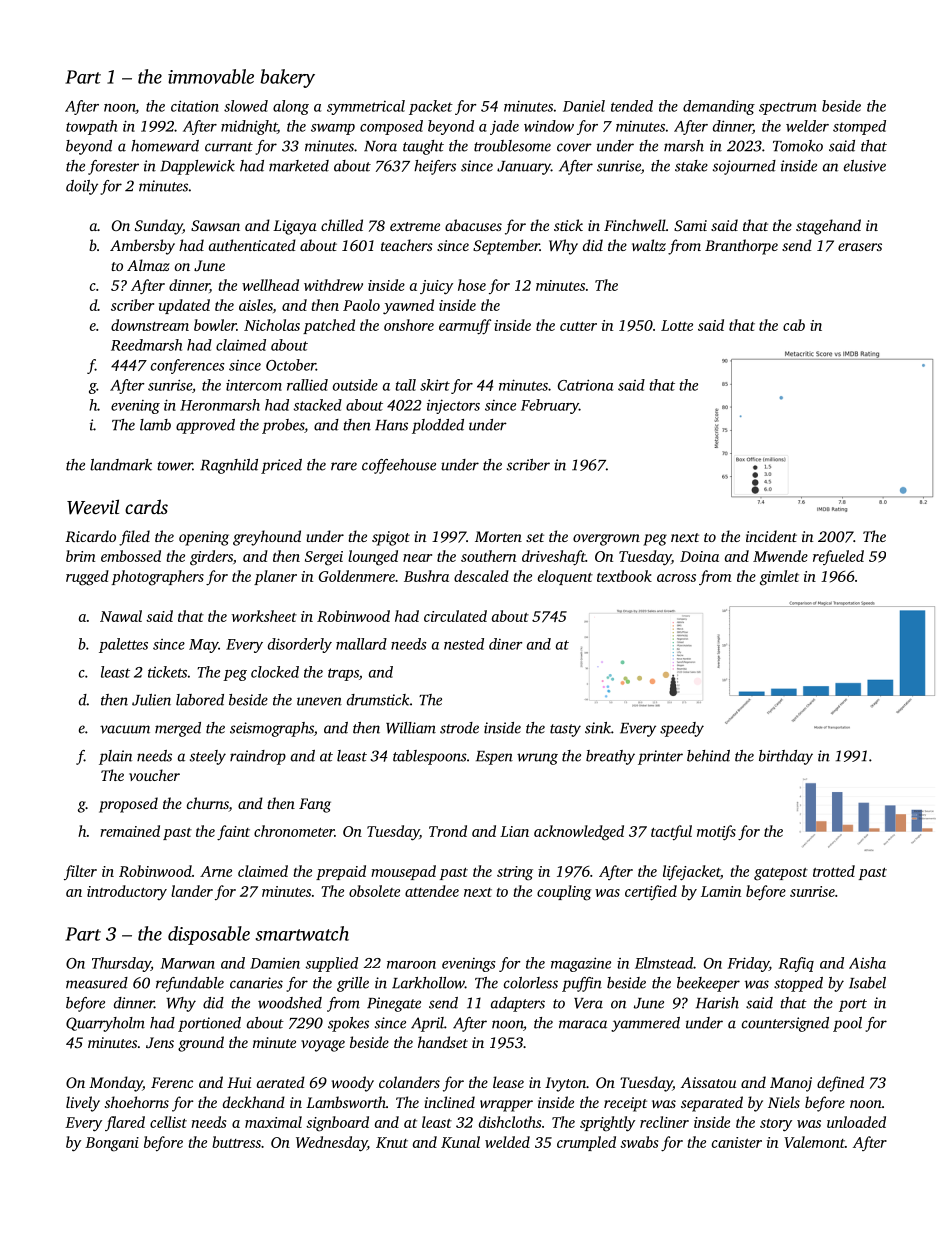  I want to click on cab, so click(794, 325).
